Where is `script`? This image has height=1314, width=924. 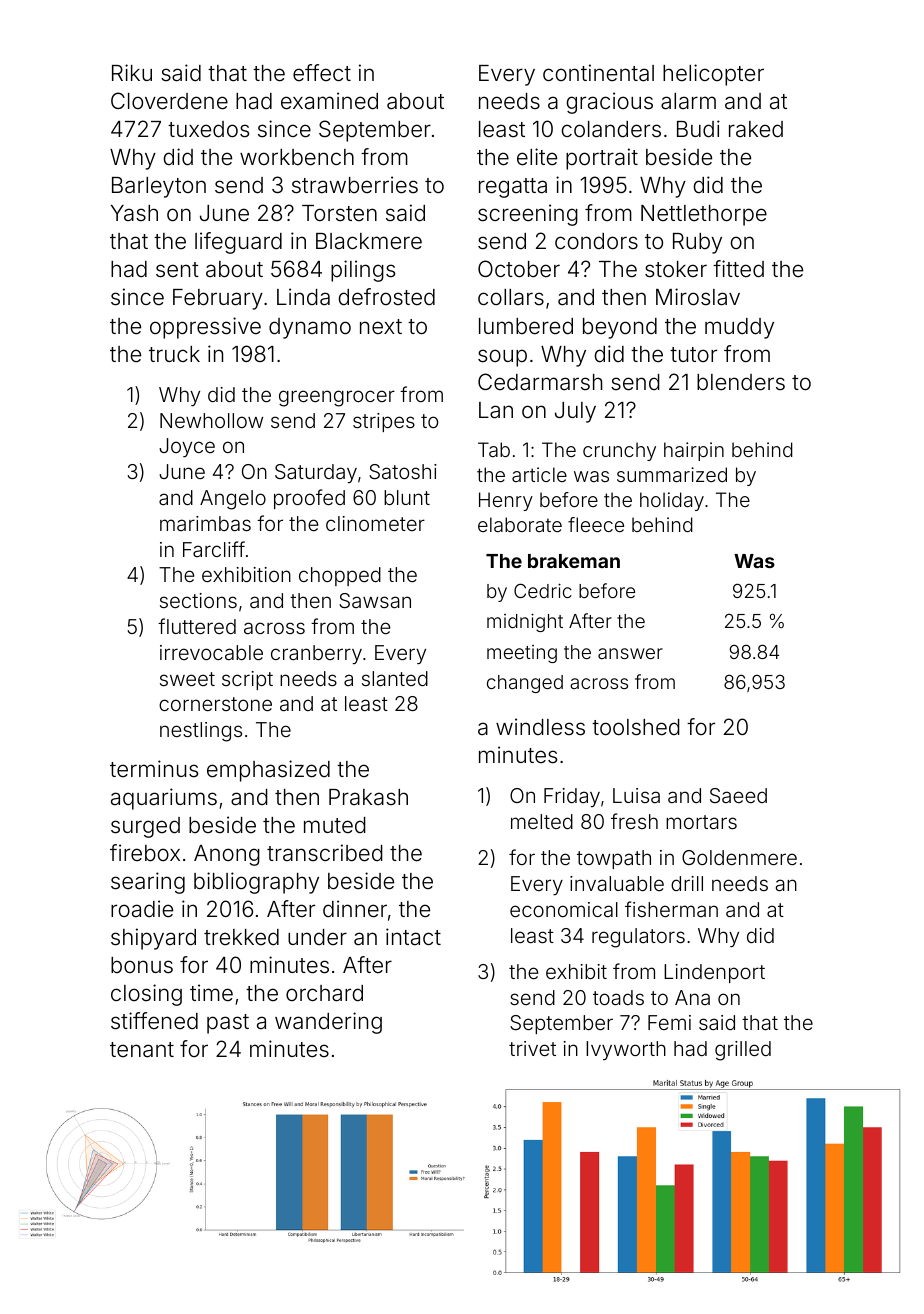
script is located at coordinates (247, 680).
